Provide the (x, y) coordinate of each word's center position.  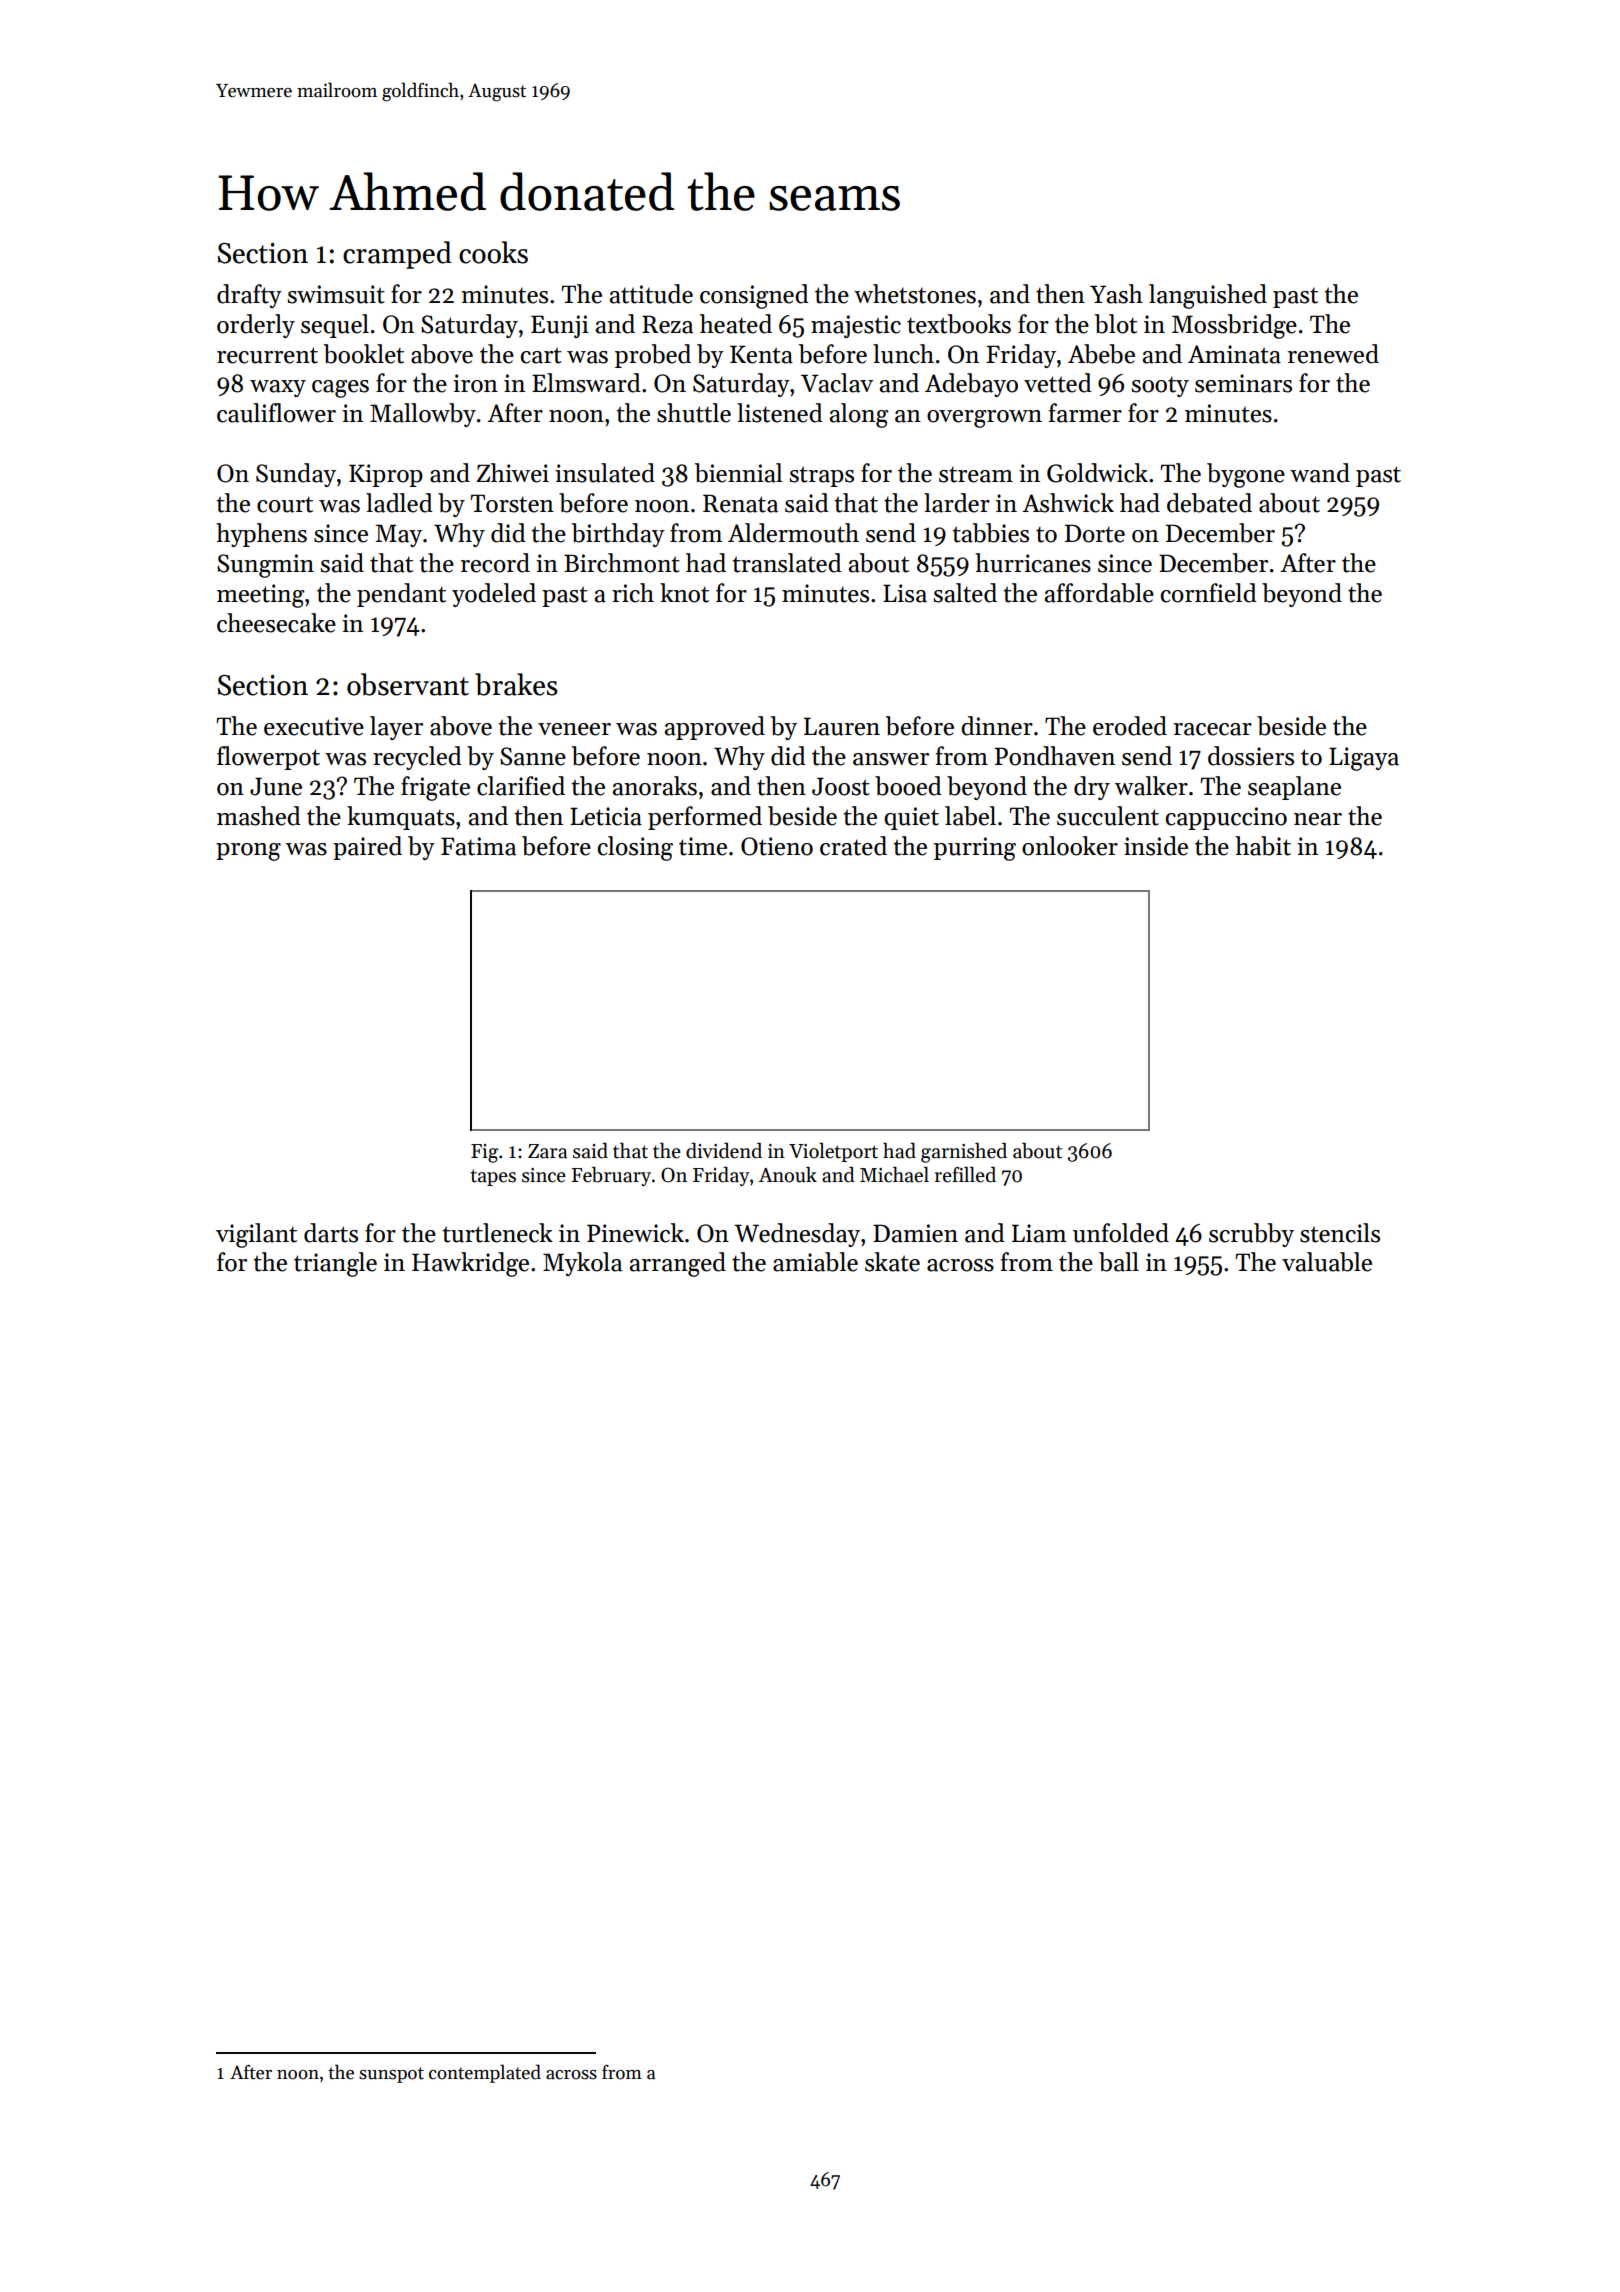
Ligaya (1364, 759)
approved (715, 728)
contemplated (485, 2073)
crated (853, 846)
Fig (484, 1153)
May (398, 535)
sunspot (391, 2075)
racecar (1213, 729)
